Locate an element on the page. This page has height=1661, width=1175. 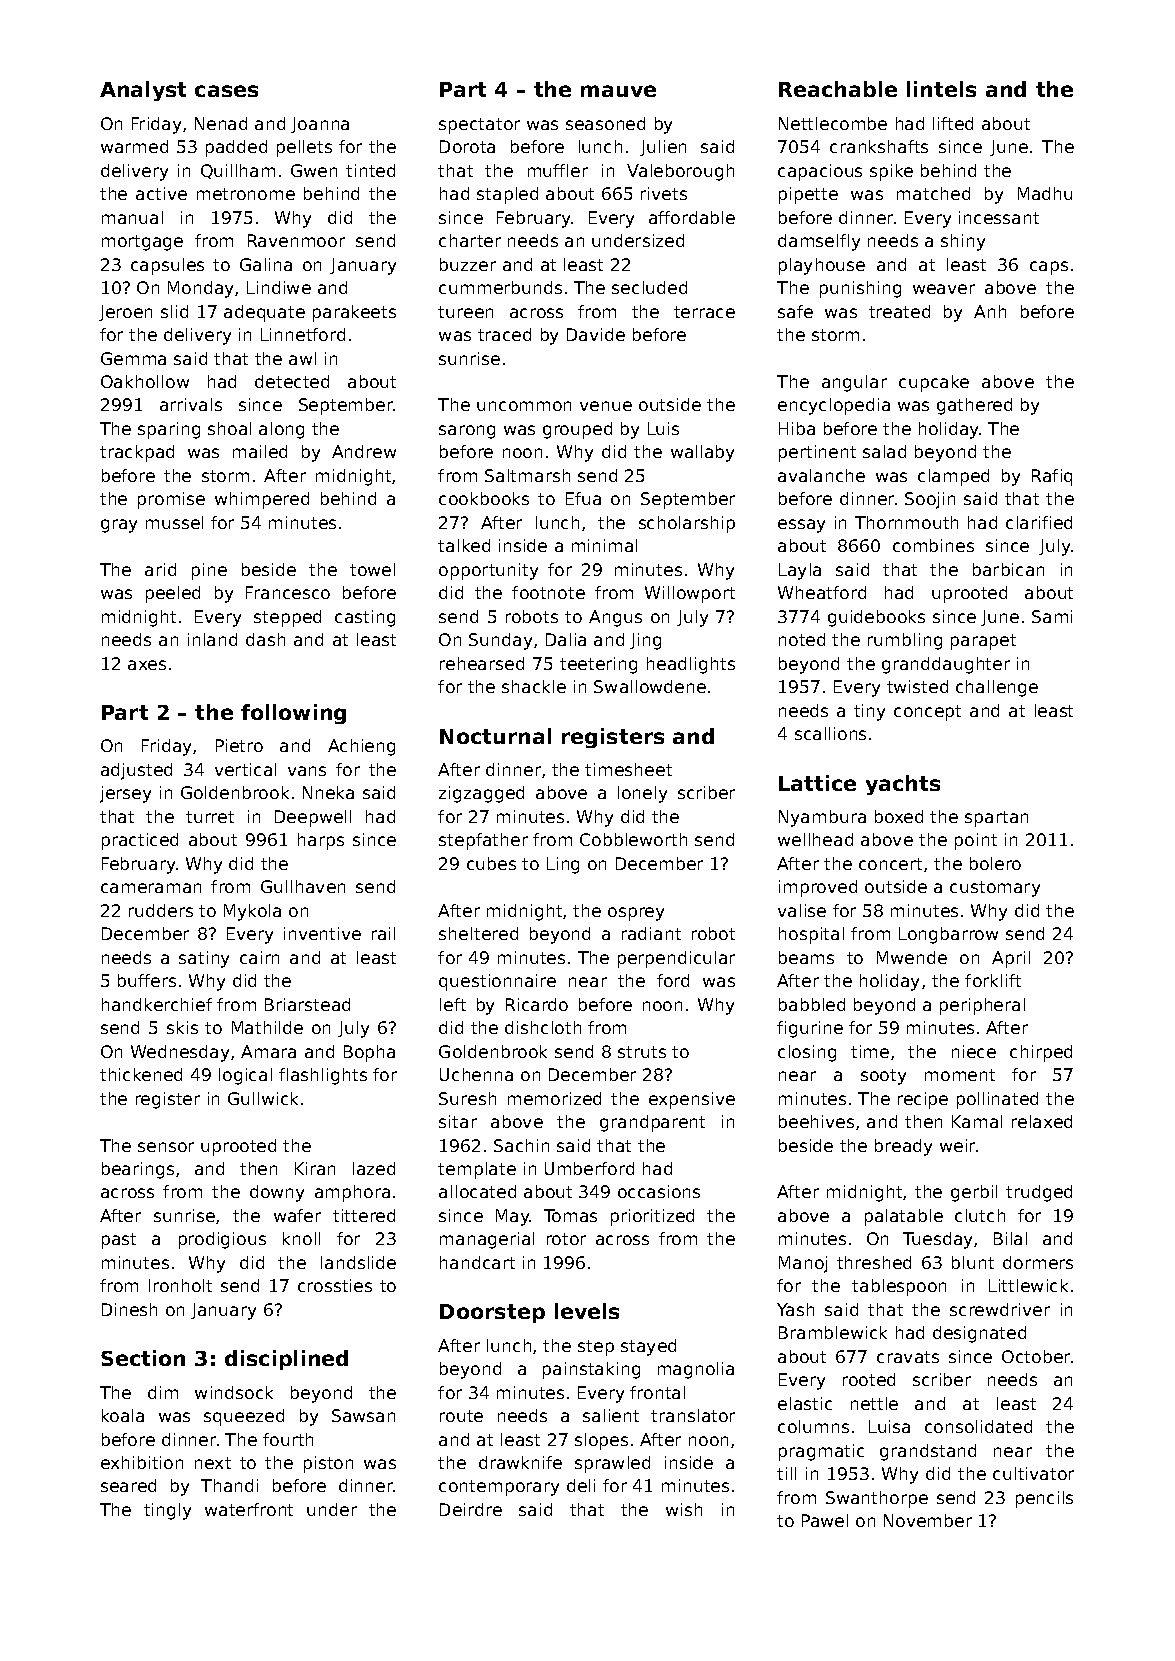
Jing is located at coordinates (645, 641).
